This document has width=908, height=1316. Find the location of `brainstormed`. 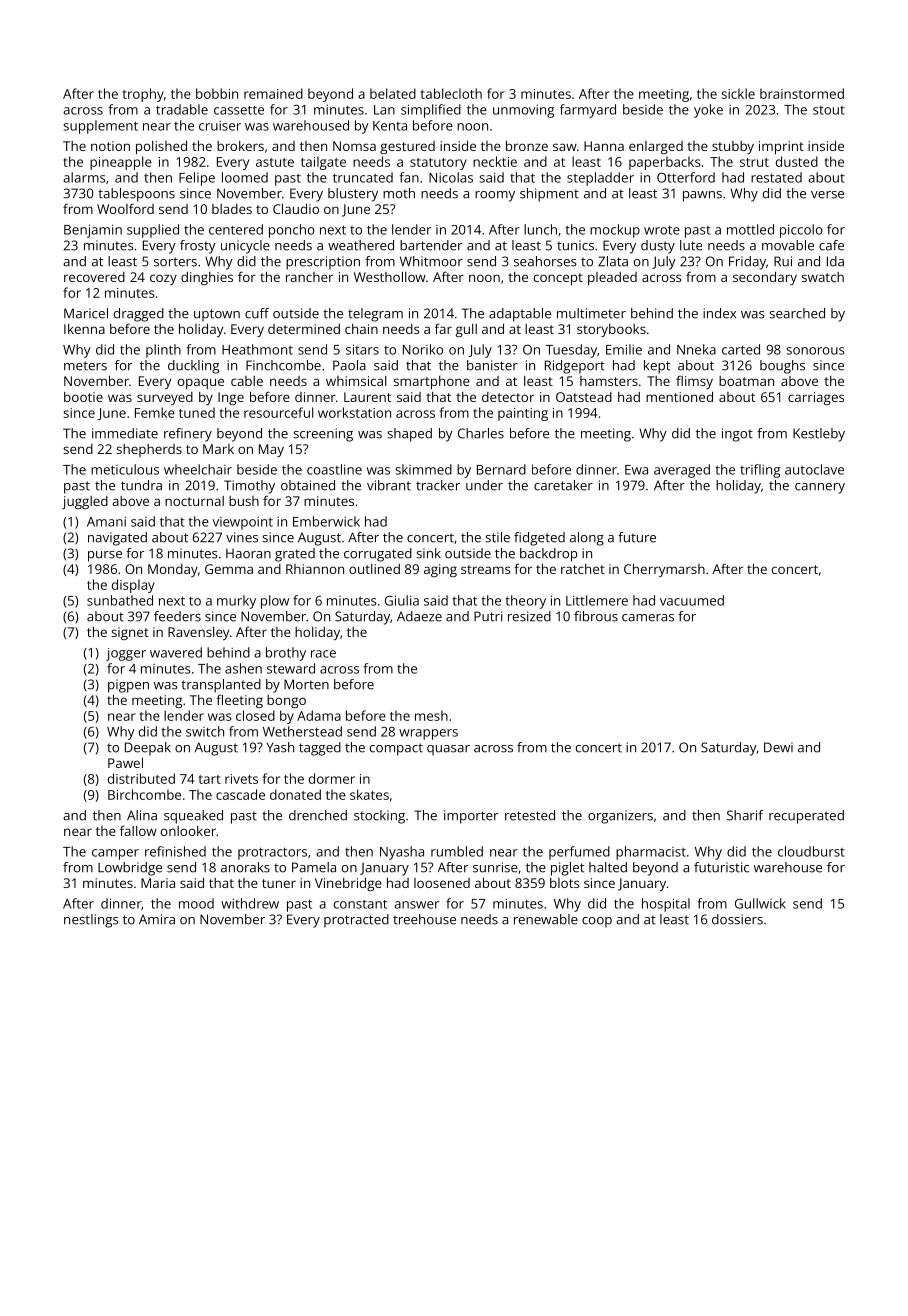

brainstormed is located at coordinates (802, 93).
